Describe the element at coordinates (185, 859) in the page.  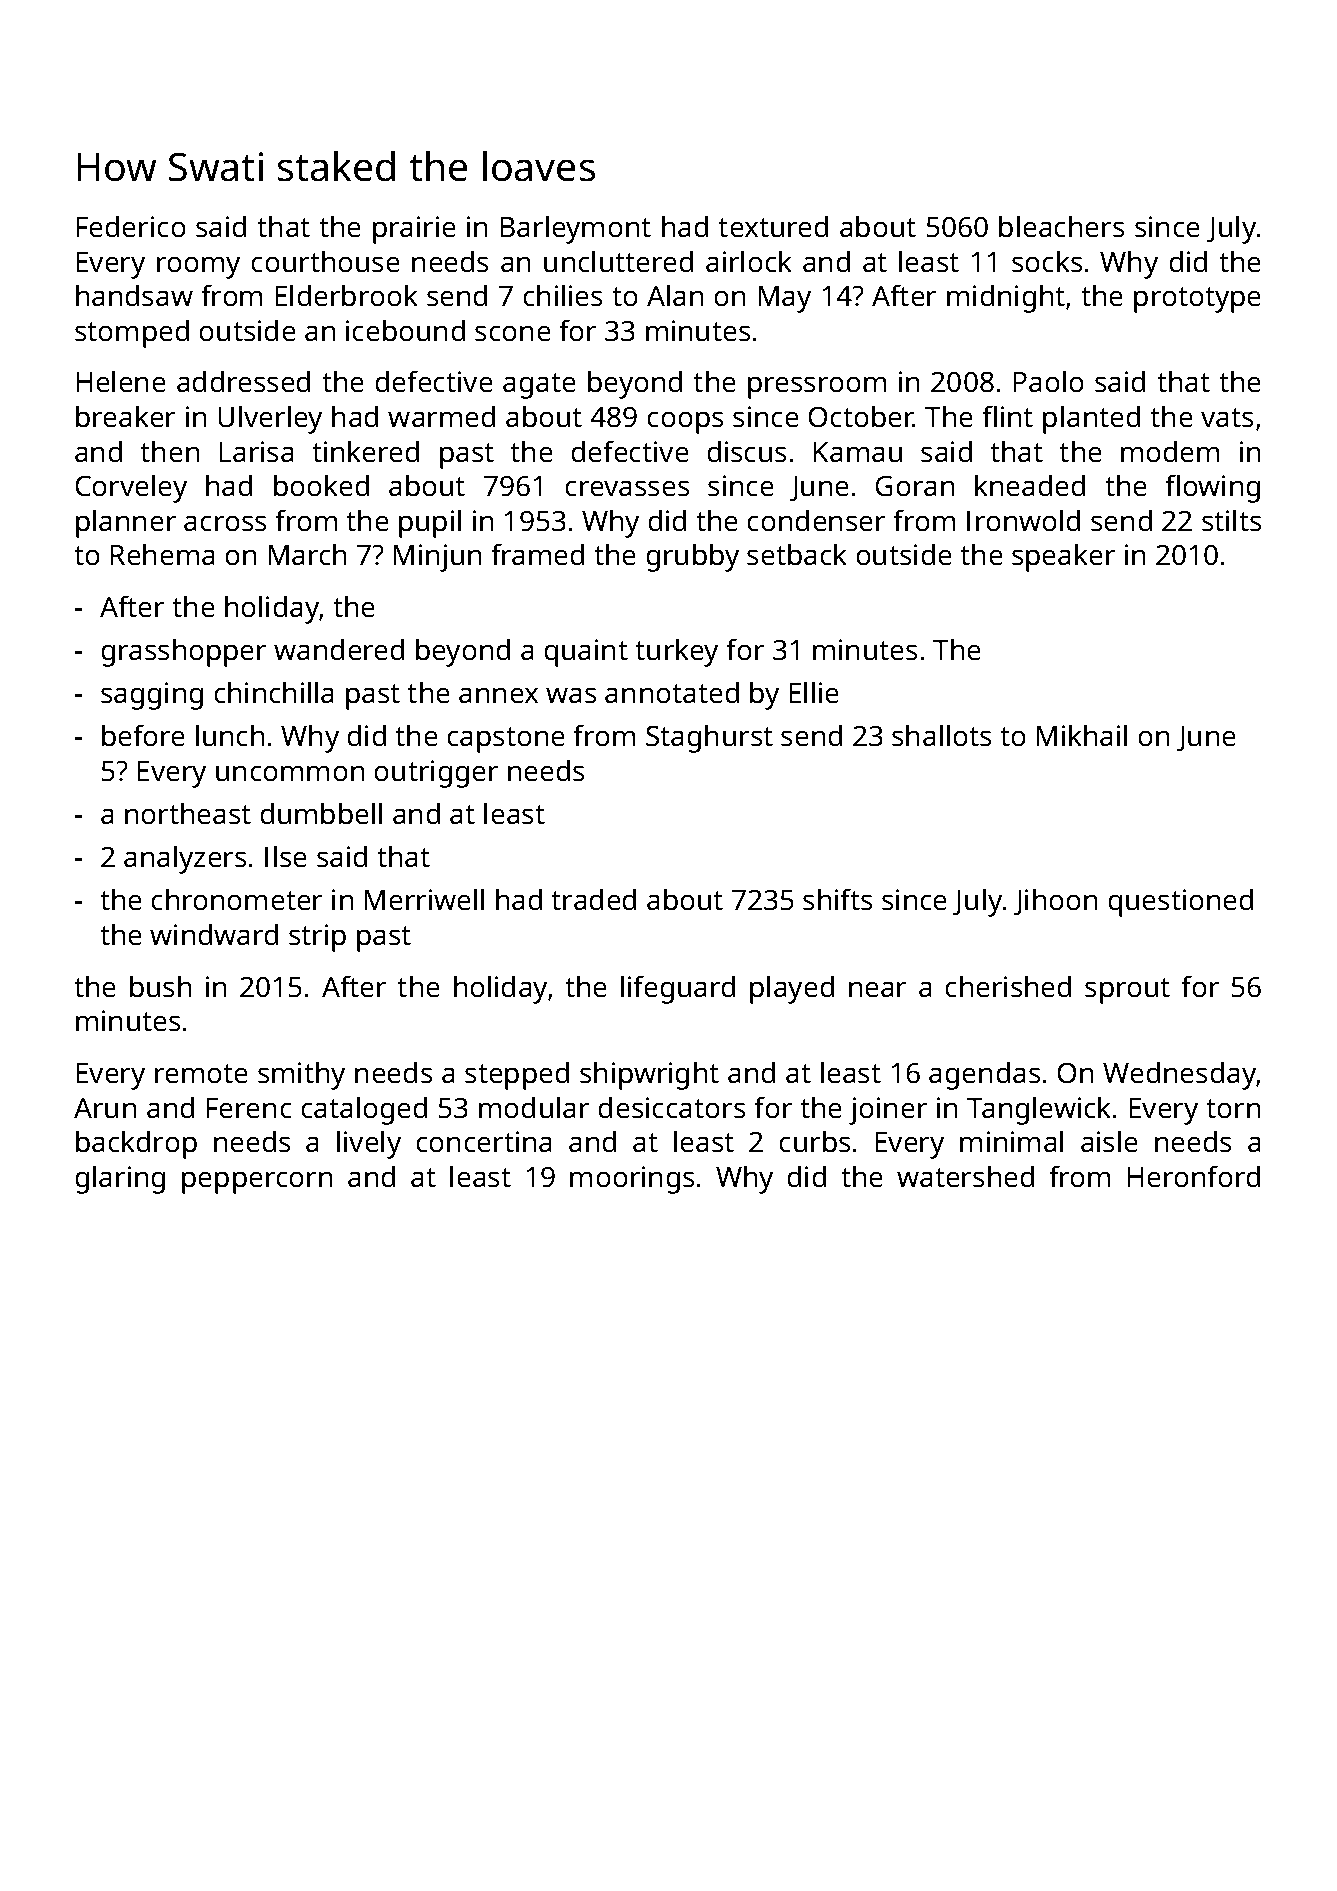
I see `analyzers` at that location.
